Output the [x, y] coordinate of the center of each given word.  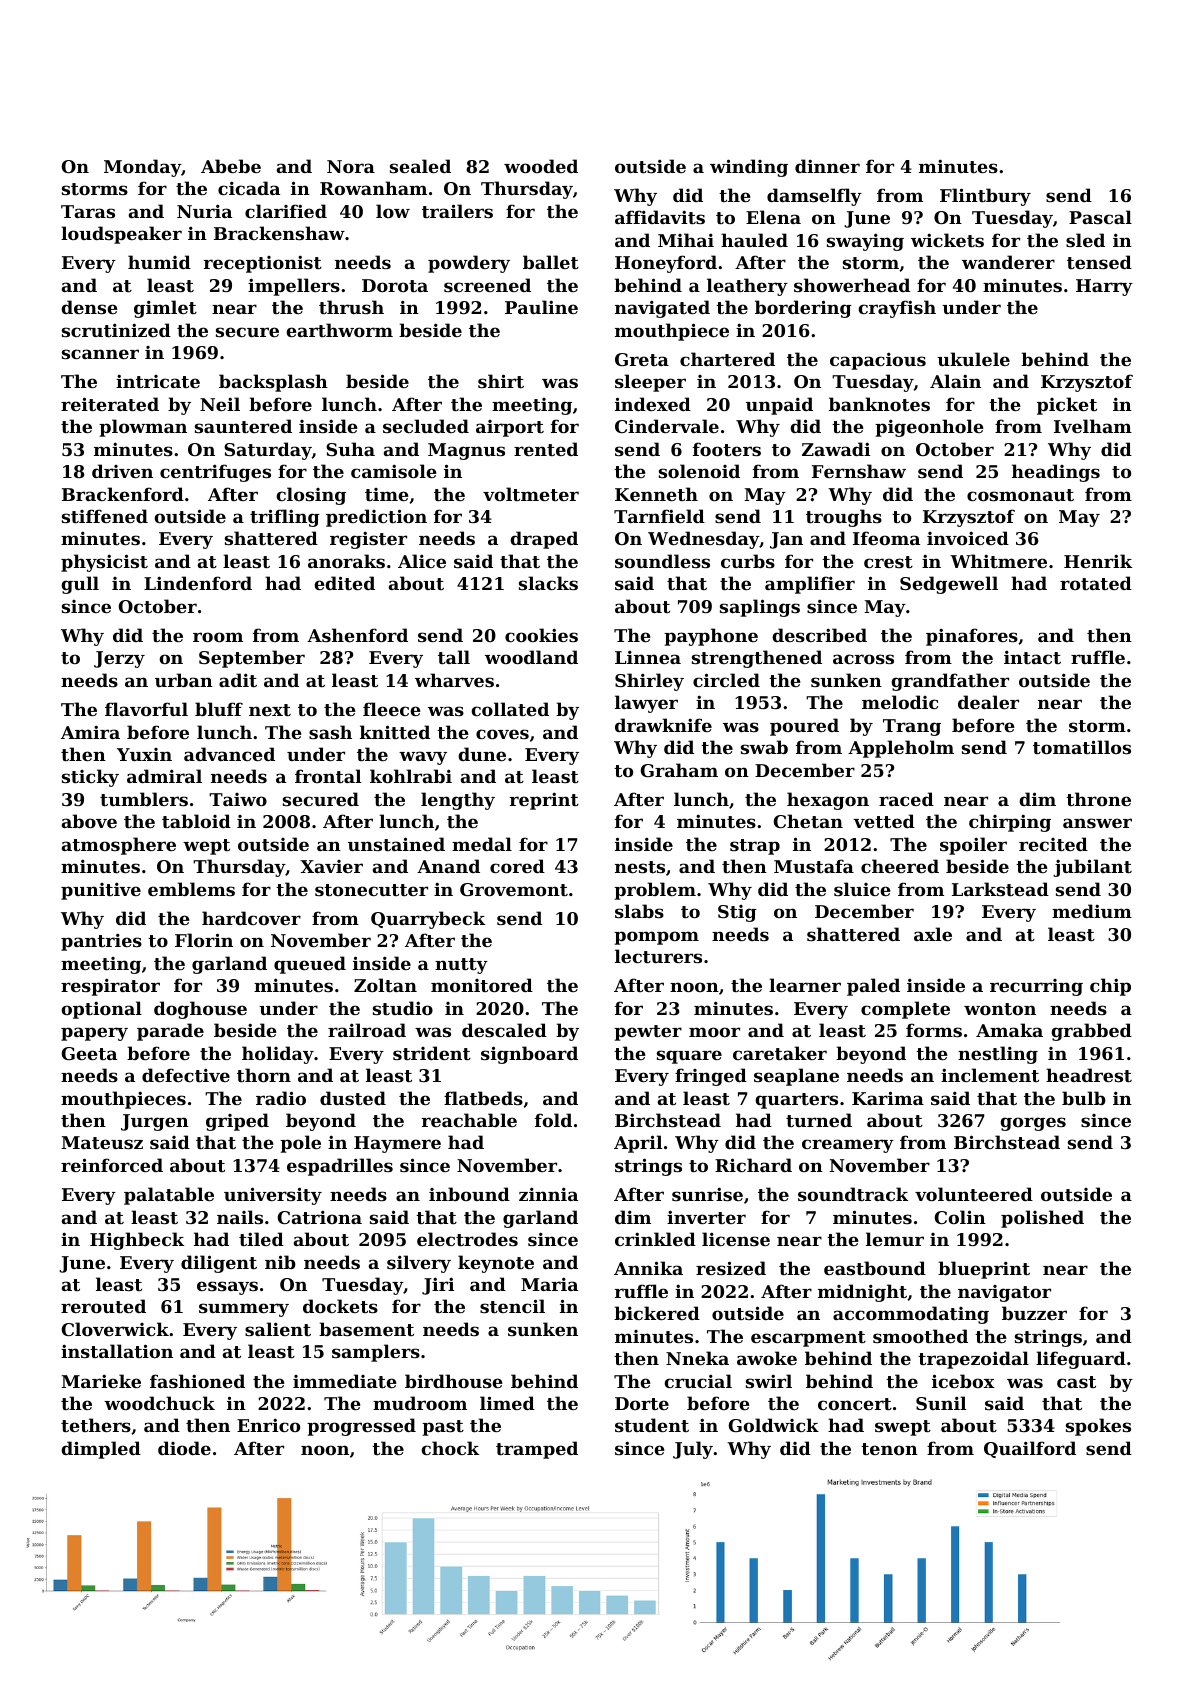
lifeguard [1081, 1360]
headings [1056, 473]
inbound [469, 1194]
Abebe [231, 166]
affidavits [660, 217]
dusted [353, 1098]
